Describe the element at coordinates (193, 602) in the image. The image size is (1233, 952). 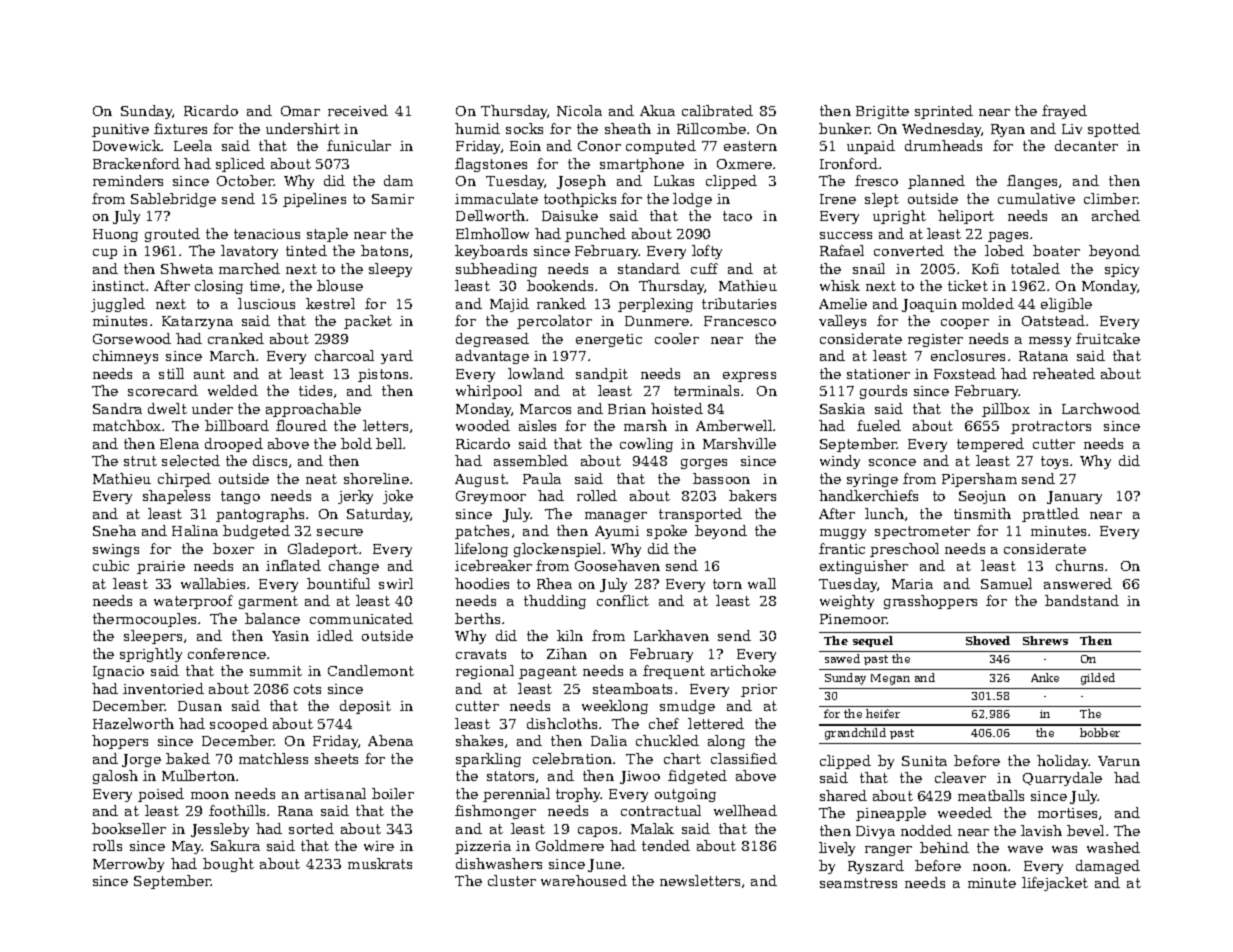
I see `waterproof` at that location.
